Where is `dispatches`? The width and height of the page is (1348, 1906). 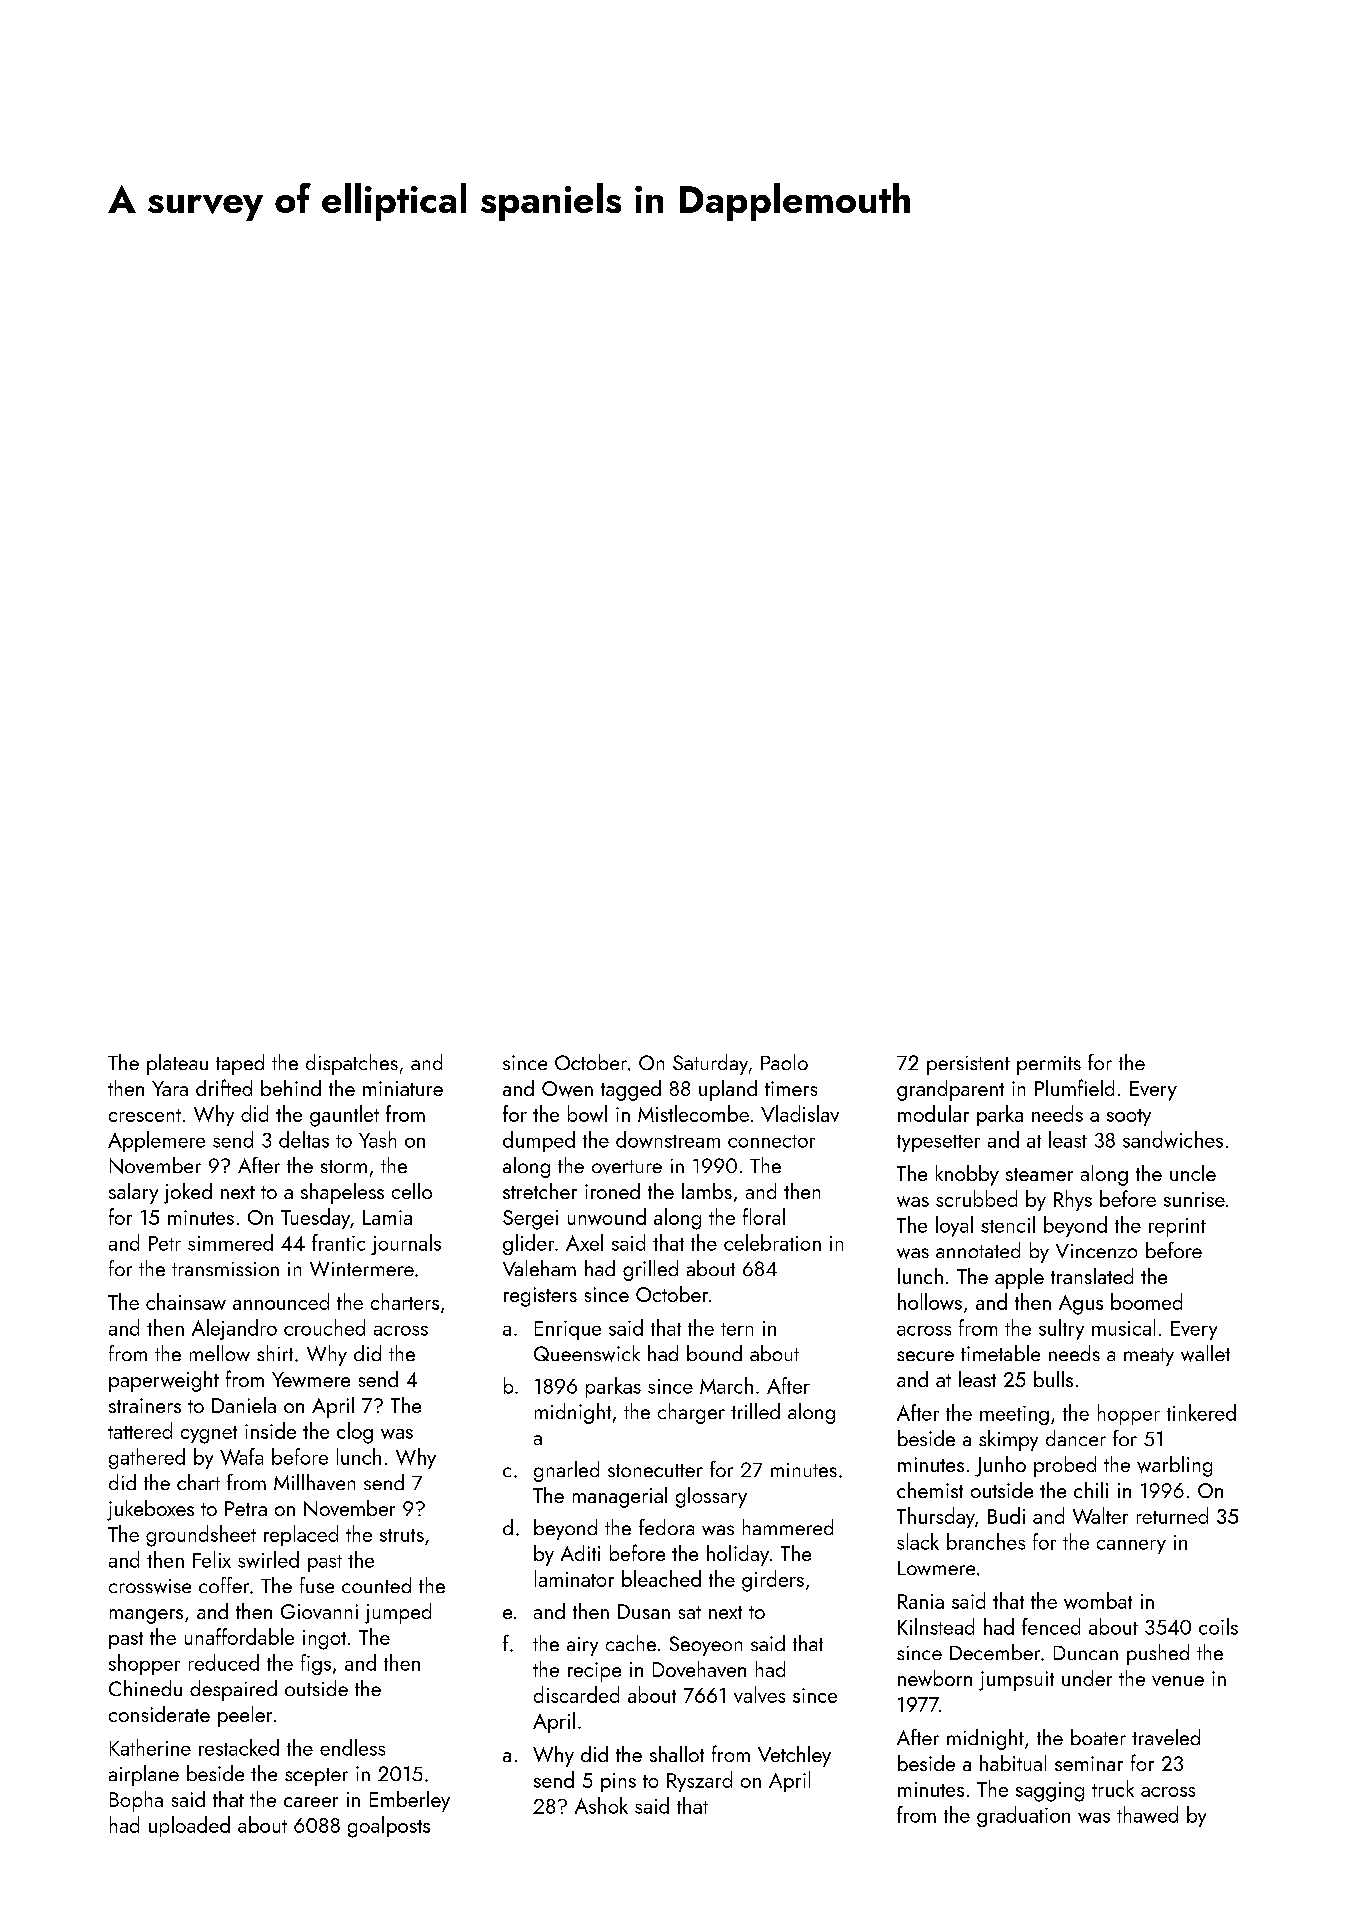 dispatches is located at coordinates (352, 1064).
